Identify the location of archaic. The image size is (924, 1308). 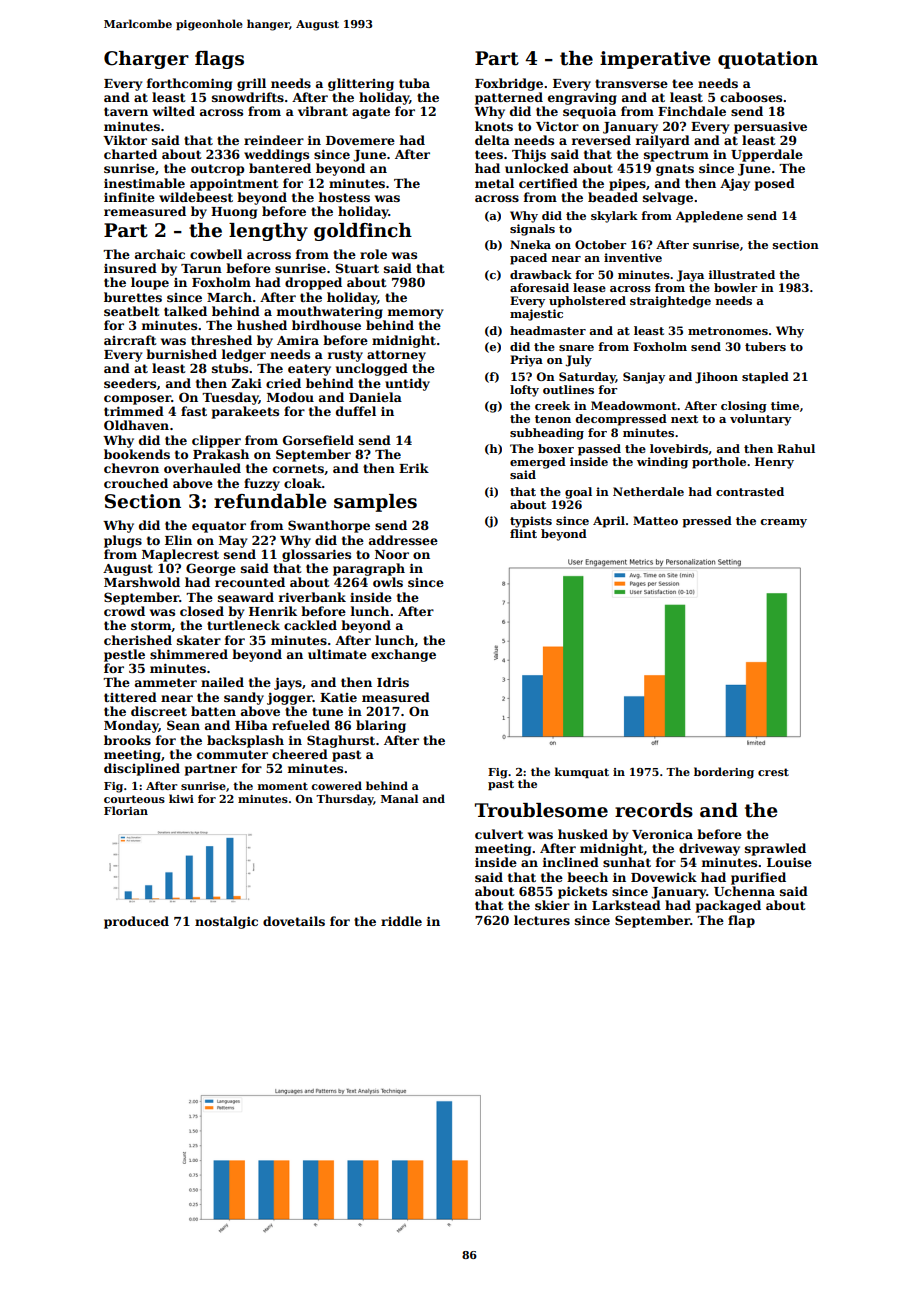
(160, 254).
